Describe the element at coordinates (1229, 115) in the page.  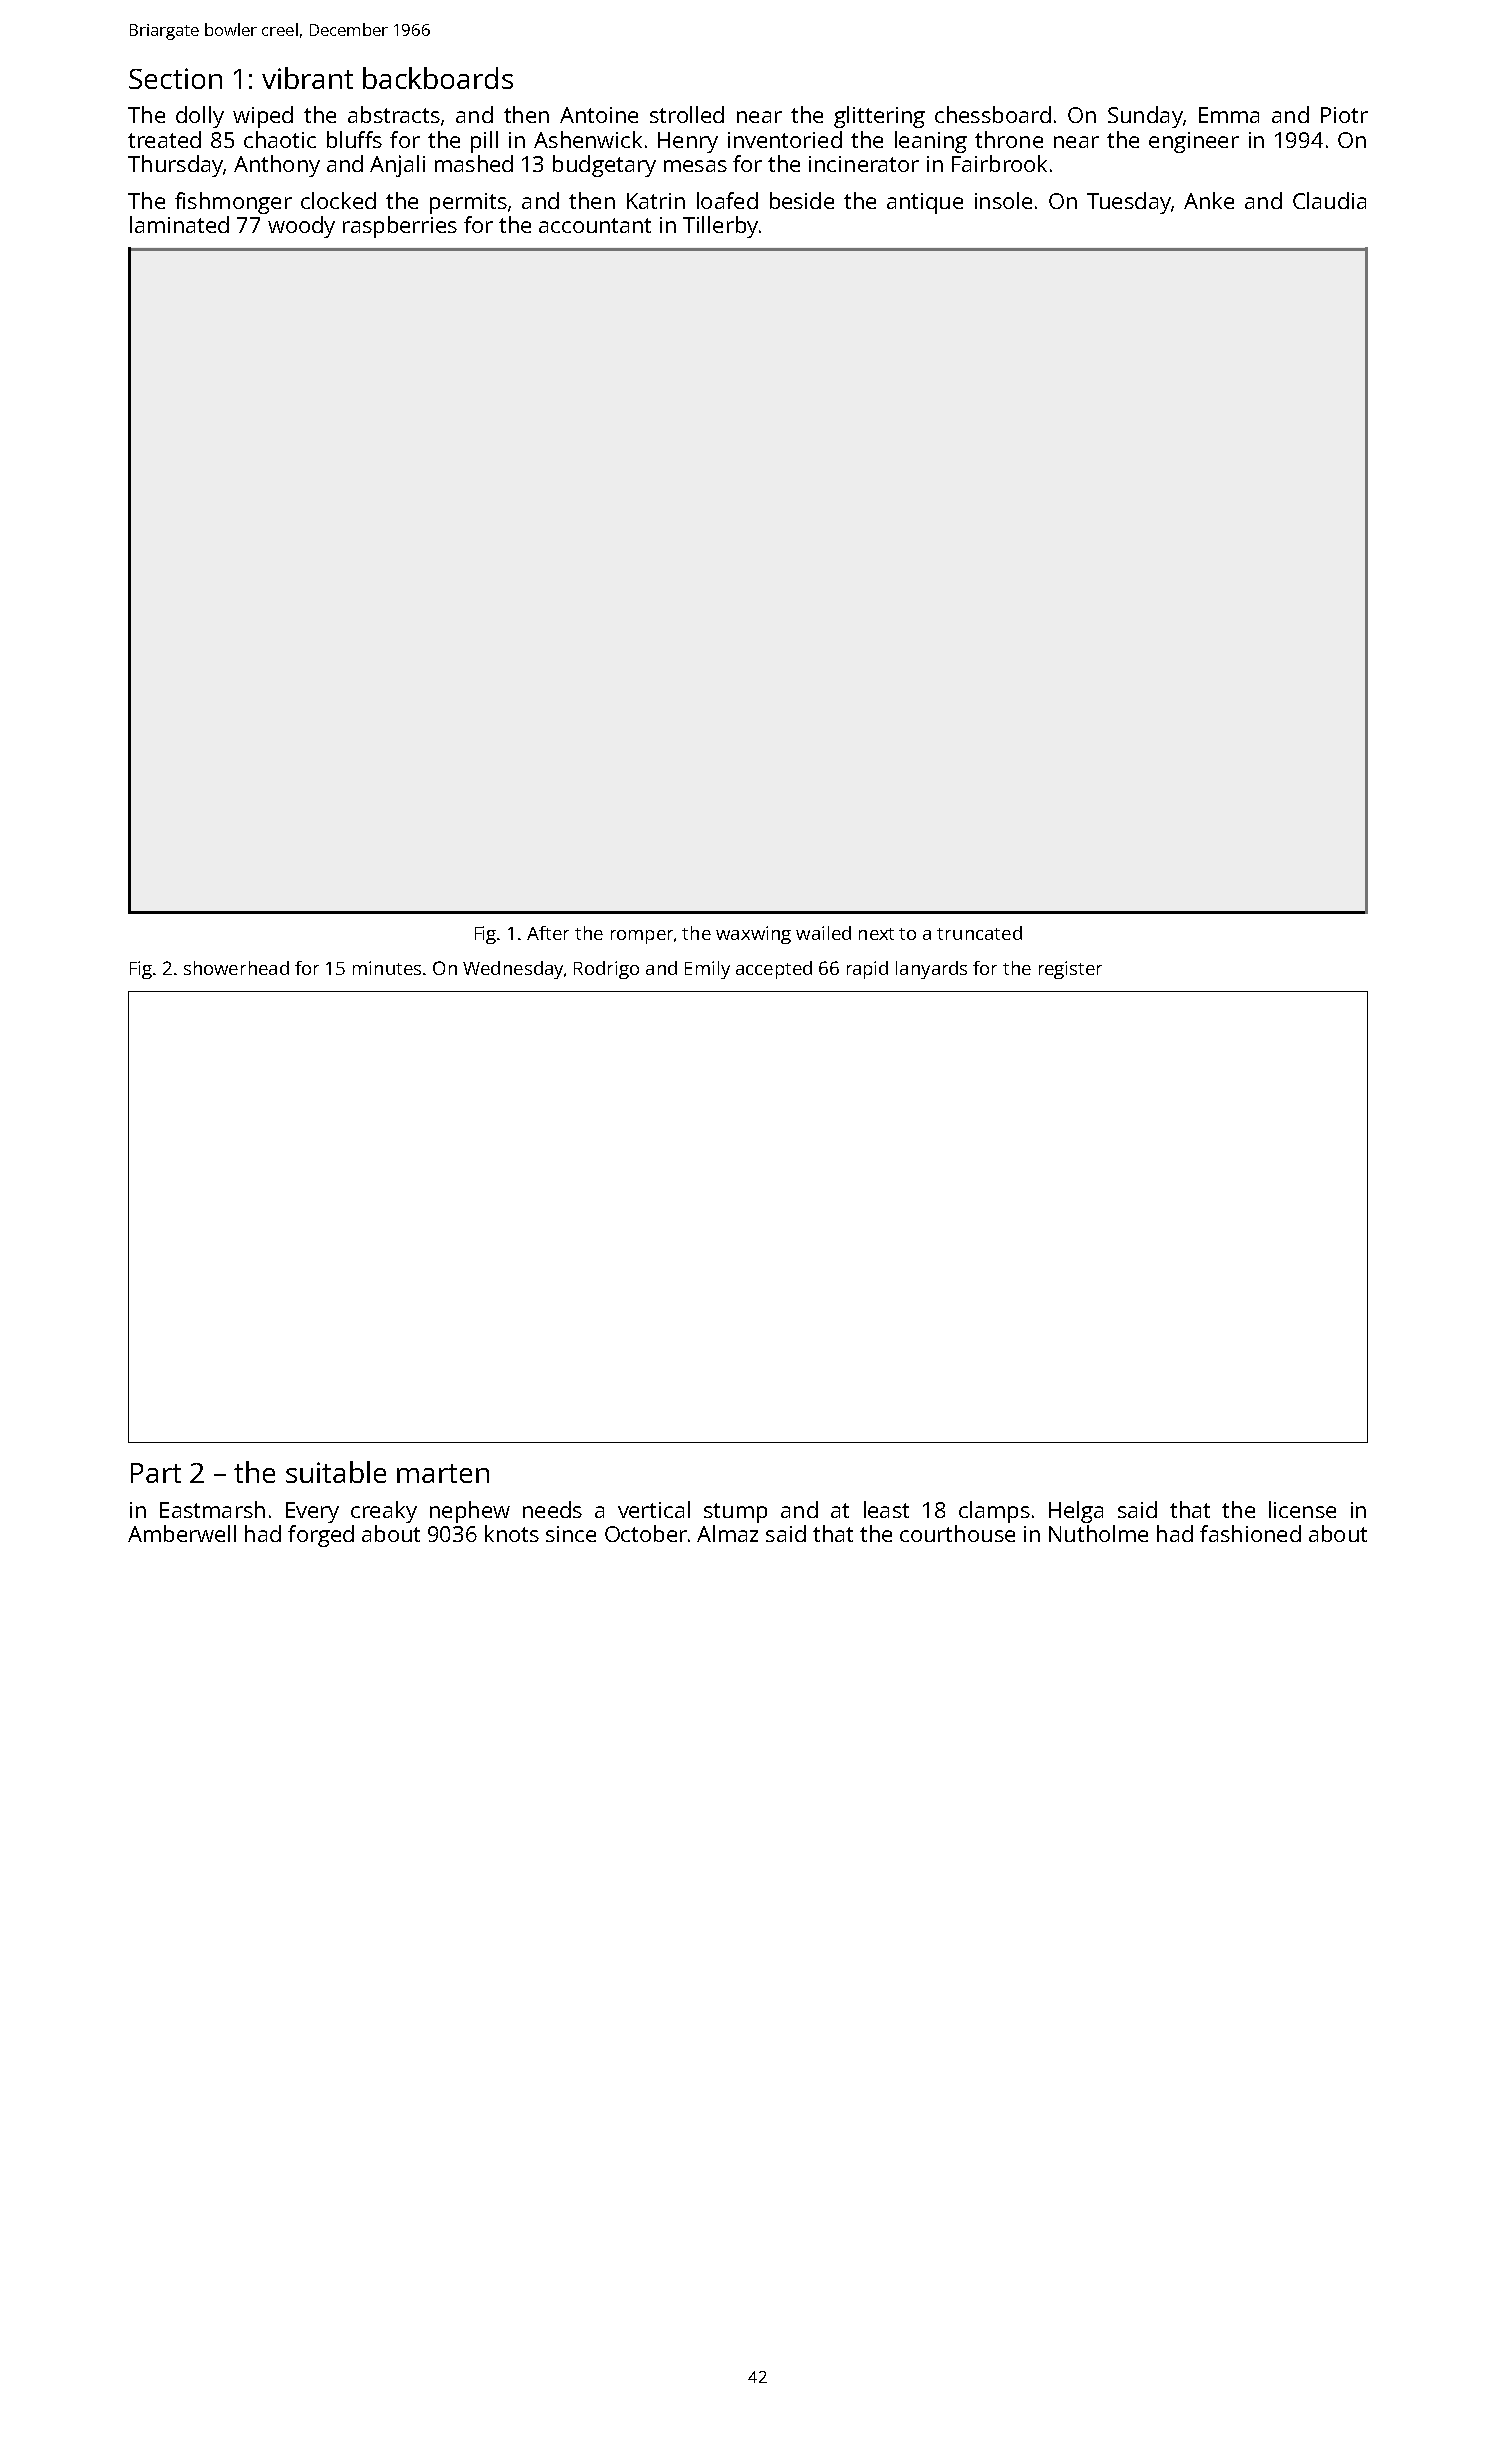
I see `Emma` at that location.
